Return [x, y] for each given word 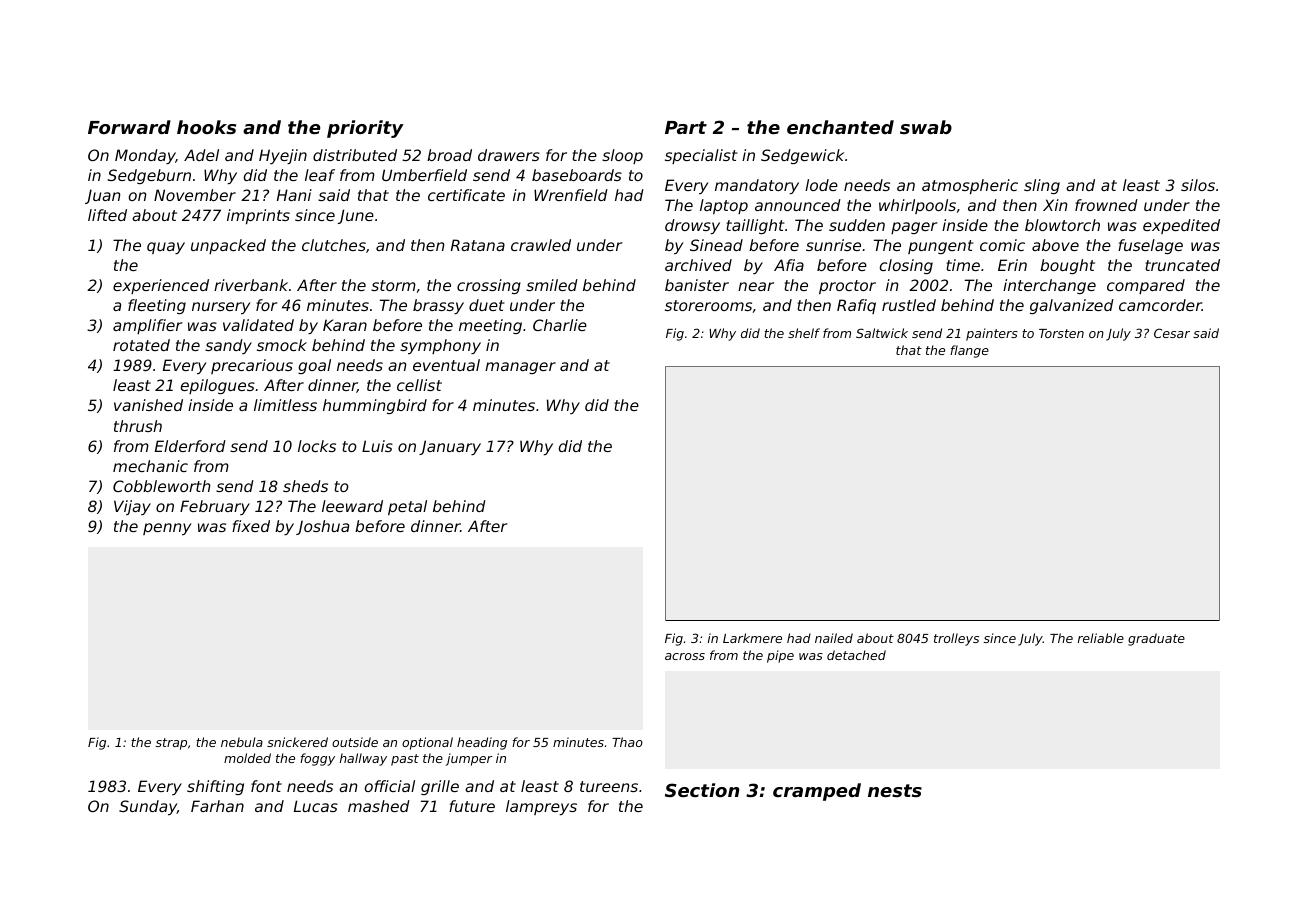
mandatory [757, 186]
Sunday [148, 807]
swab [926, 127]
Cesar [1172, 333]
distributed [355, 155]
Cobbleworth [162, 486]
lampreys [541, 807]
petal [407, 507]
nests [895, 790]
